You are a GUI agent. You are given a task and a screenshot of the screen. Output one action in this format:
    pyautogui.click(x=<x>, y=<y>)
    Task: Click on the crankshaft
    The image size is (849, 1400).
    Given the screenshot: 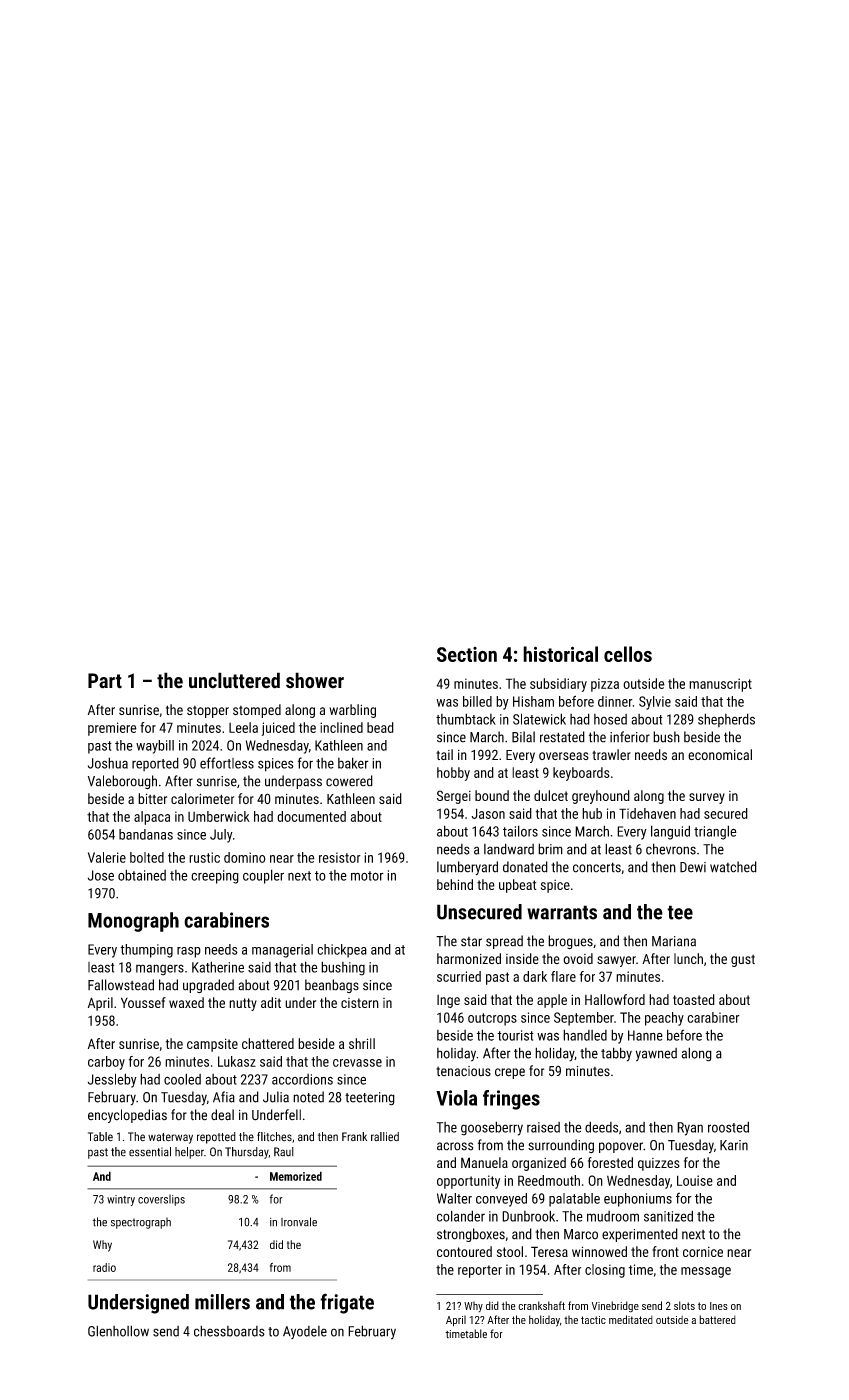 What is the action you would take?
    pyautogui.click(x=541, y=1305)
